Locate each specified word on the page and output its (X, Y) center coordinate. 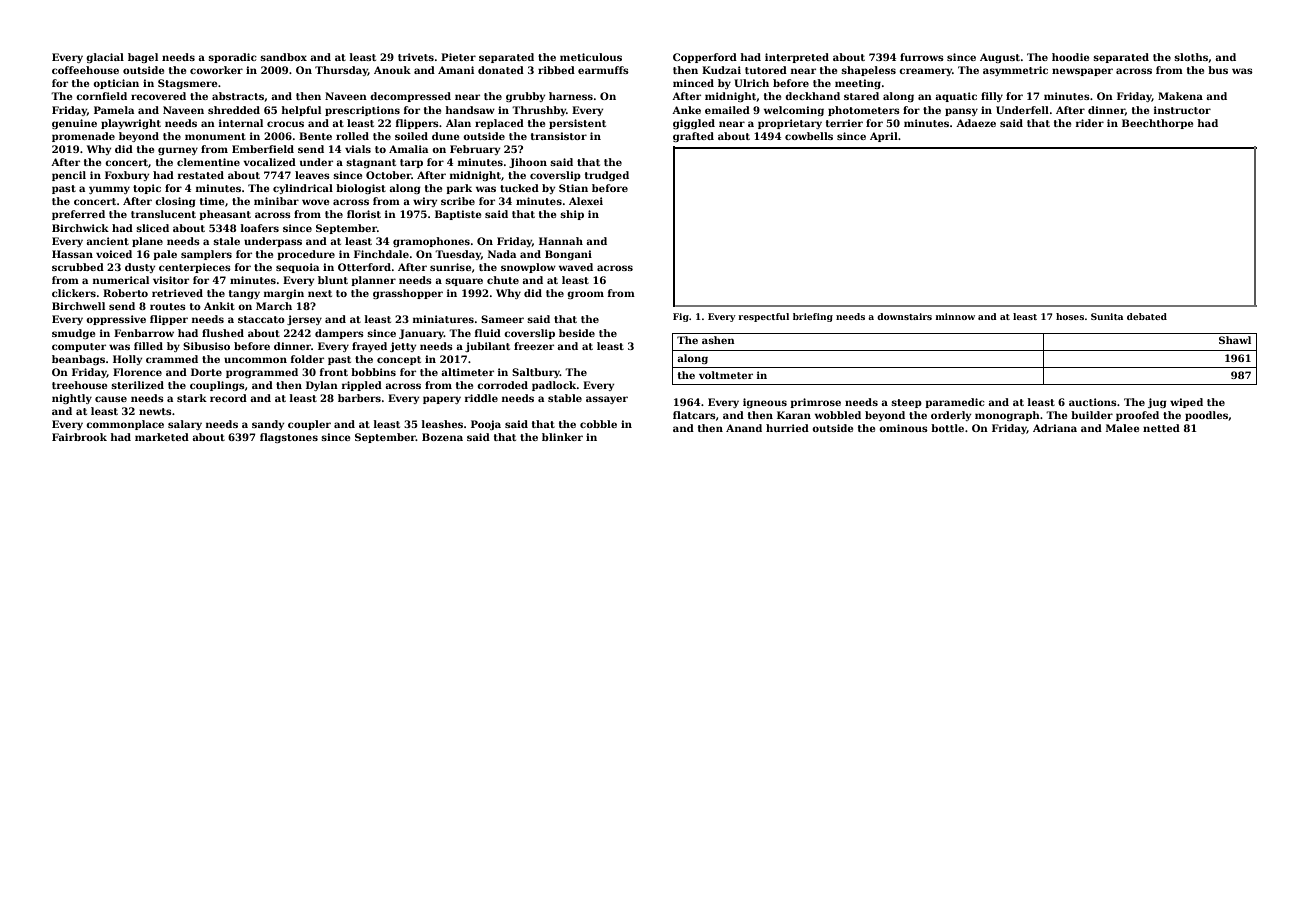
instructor (1182, 110)
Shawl (1235, 340)
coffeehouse (85, 70)
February (475, 150)
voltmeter (726, 375)
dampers (339, 334)
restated (201, 175)
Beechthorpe (1157, 124)
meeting (858, 84)
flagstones (289, 438)
